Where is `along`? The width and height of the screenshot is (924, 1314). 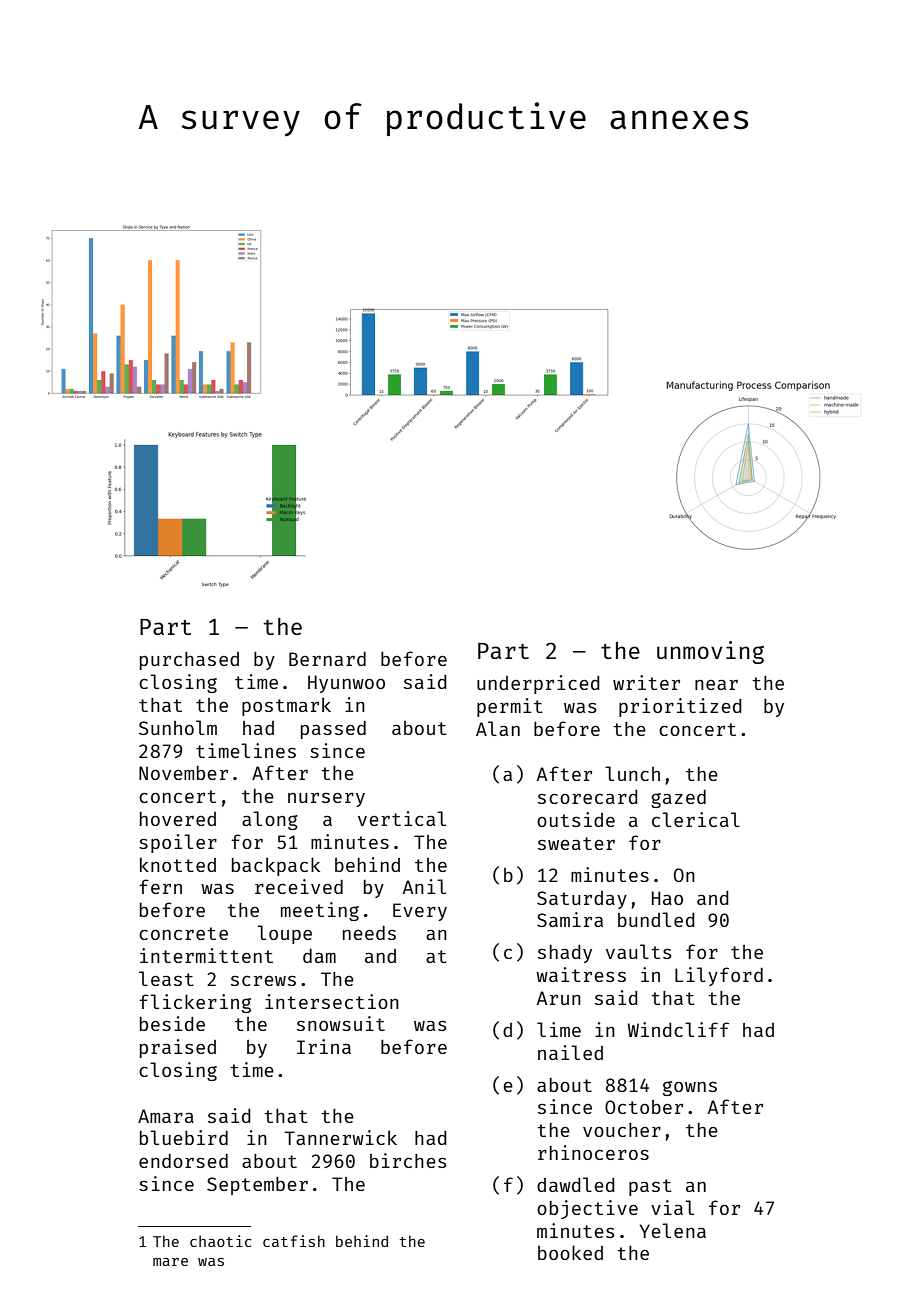
along is located at coordinates (270, 820).
